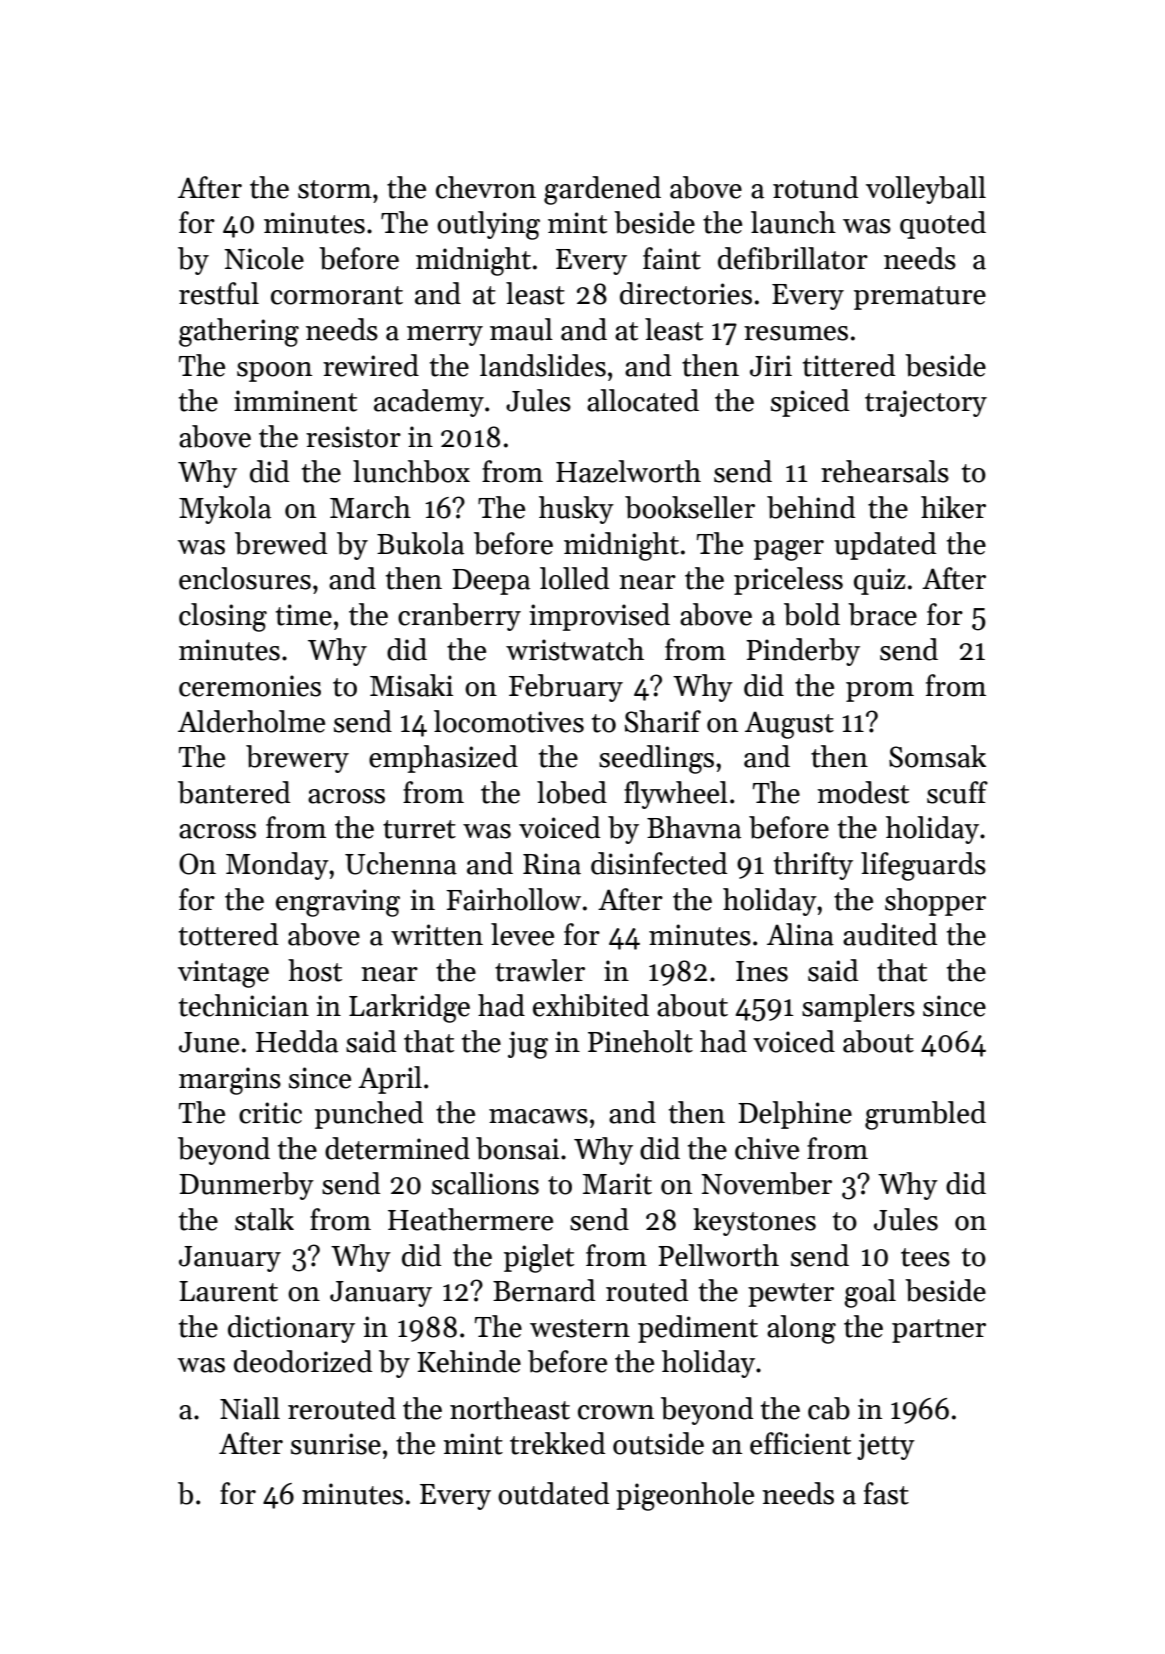 The width and height of the screenshot is (1165, 1654). What do you see at coordinates (880, 692) in the screenshot?
I see `prom` at bounding box center [880, 692].
